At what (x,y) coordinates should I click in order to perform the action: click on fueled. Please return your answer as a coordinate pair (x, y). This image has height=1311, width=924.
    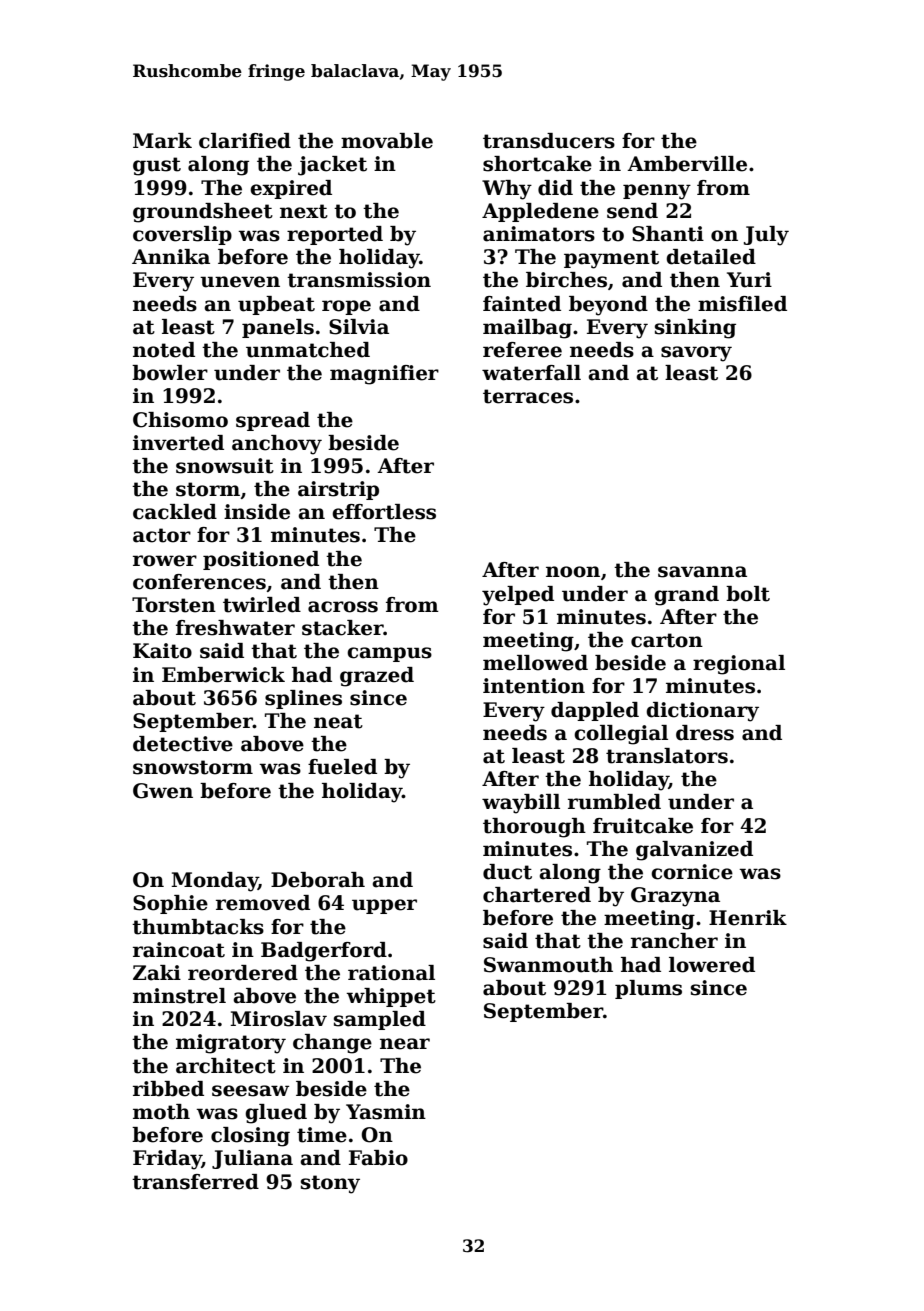
    Looking at the image, I should click on (342, 767).
